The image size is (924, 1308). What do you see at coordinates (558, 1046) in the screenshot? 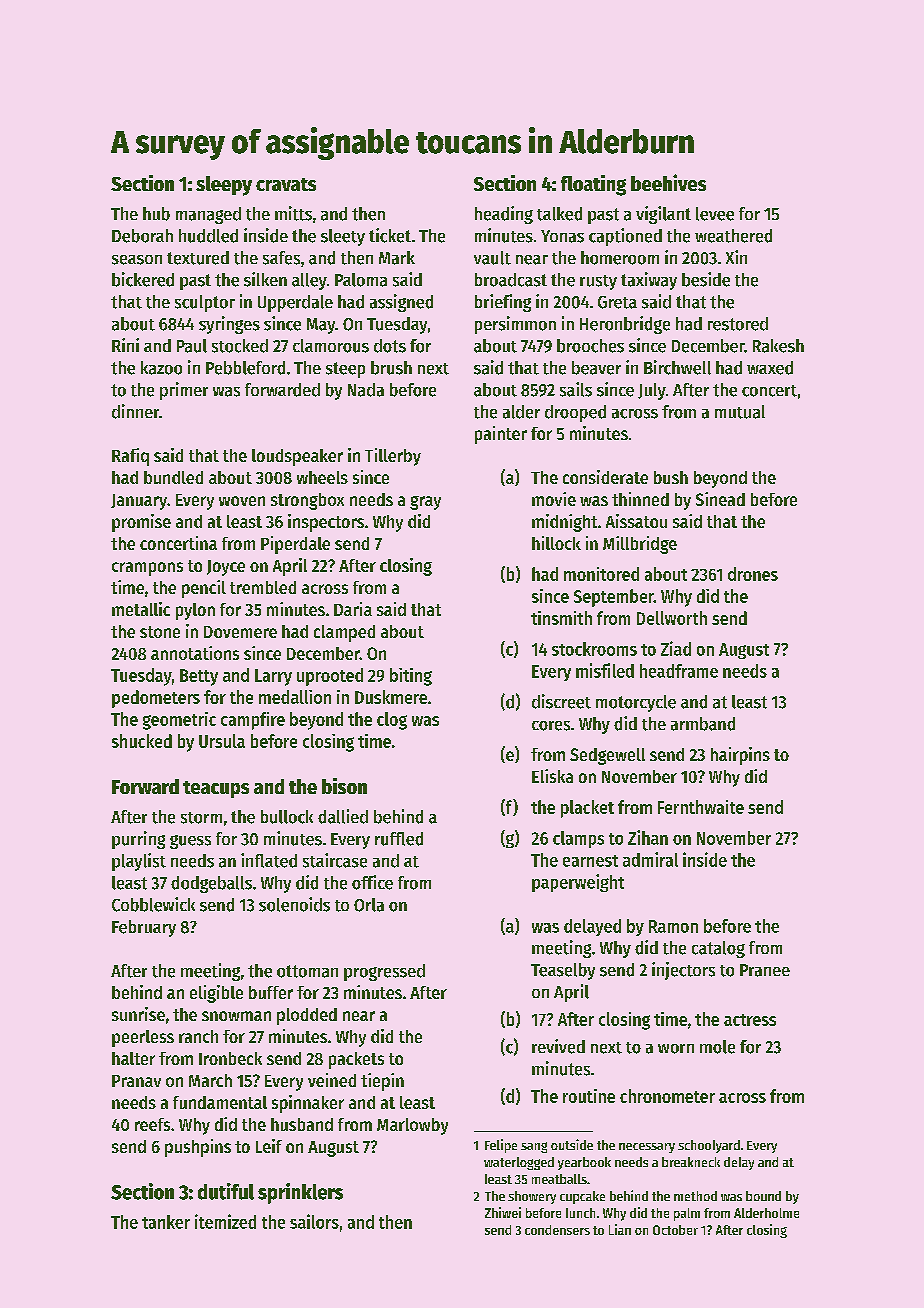
I see `revived` at bounding box center [558, 1046].
